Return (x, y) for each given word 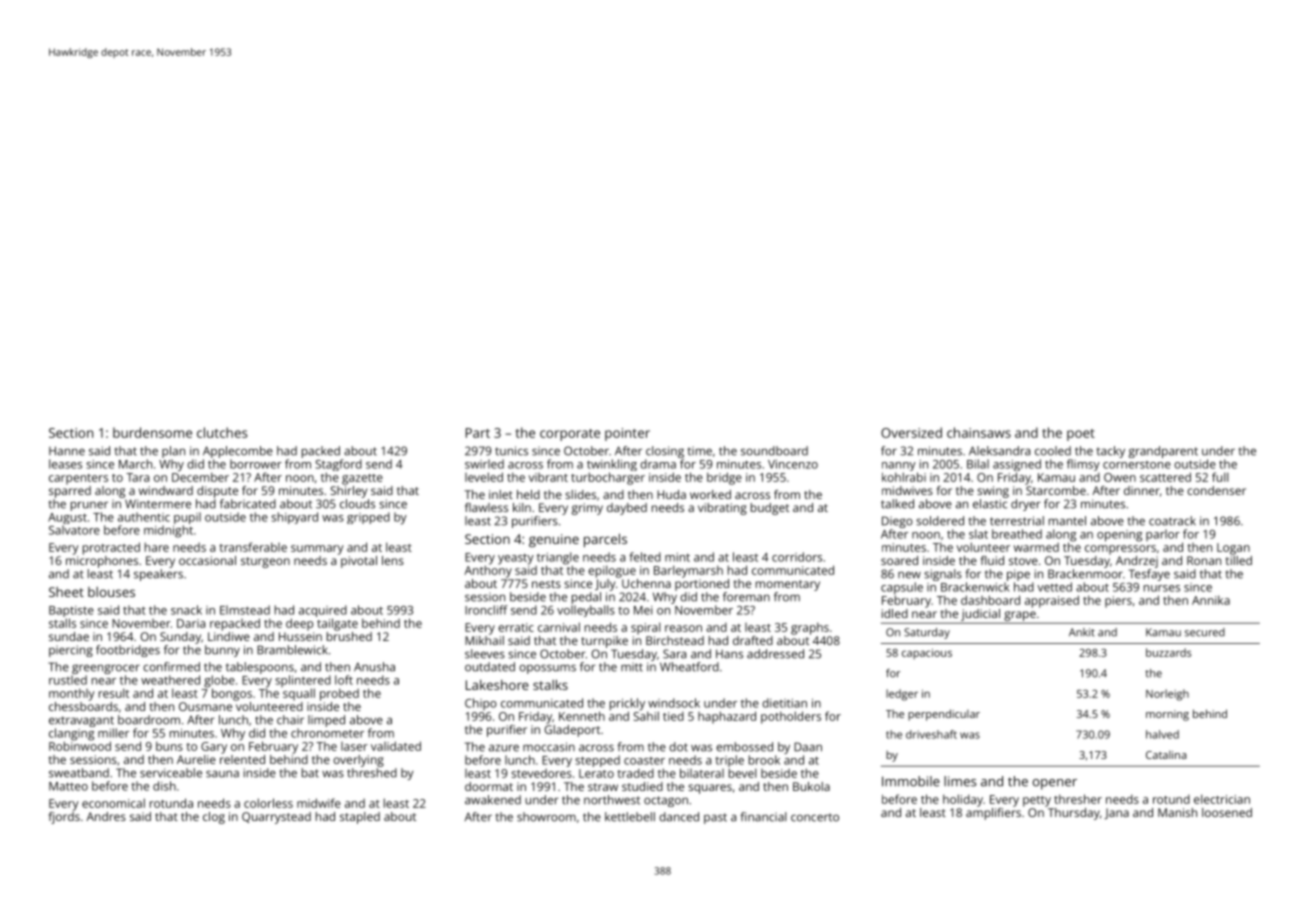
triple (729, 761)
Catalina (1166, 755)
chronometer (327, 733)
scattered (1165, 477)
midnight (168, 531)
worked (710, 494)
